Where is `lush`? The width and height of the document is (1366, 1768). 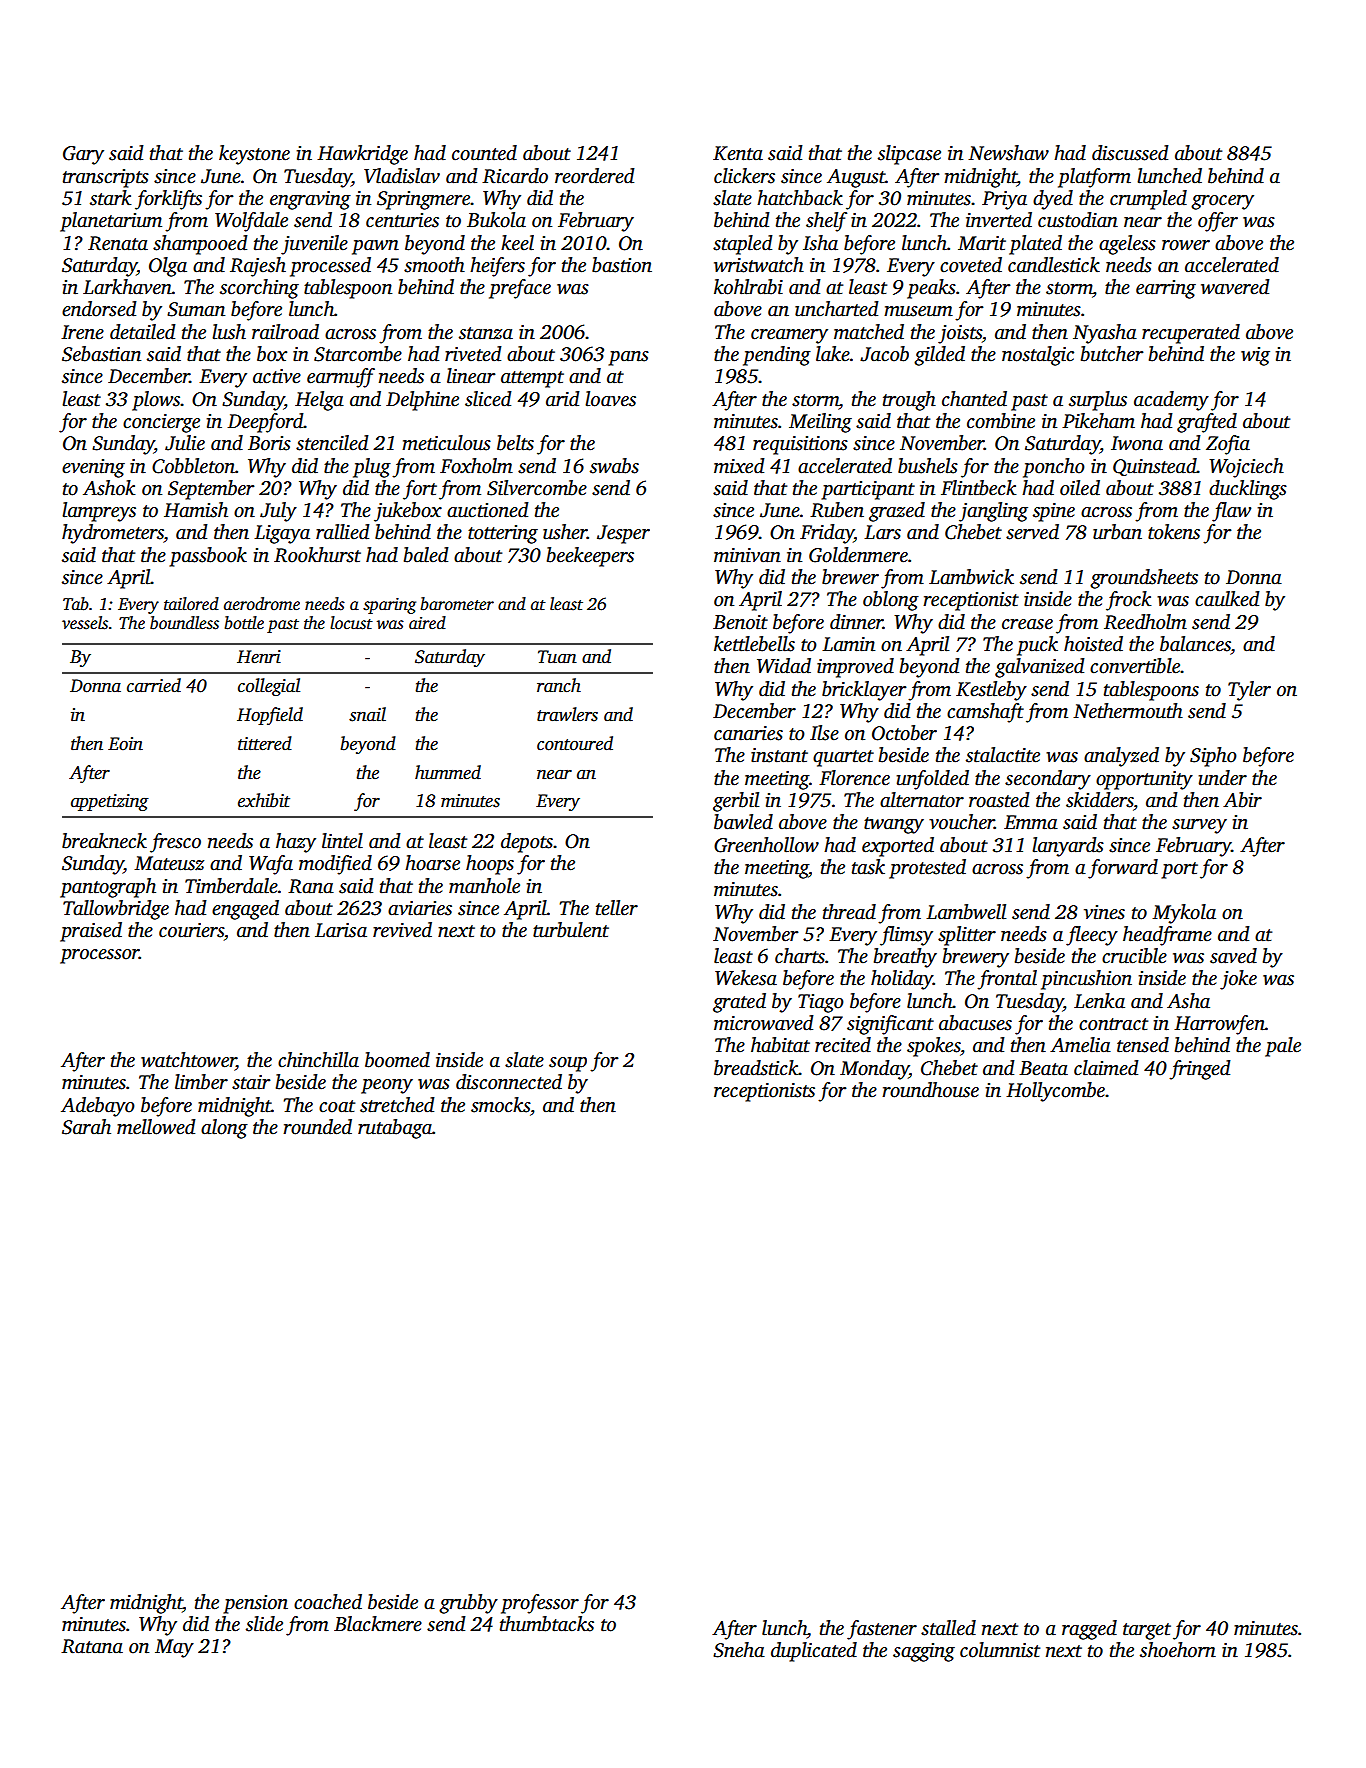
lush is located at coordinates (229, 332).
